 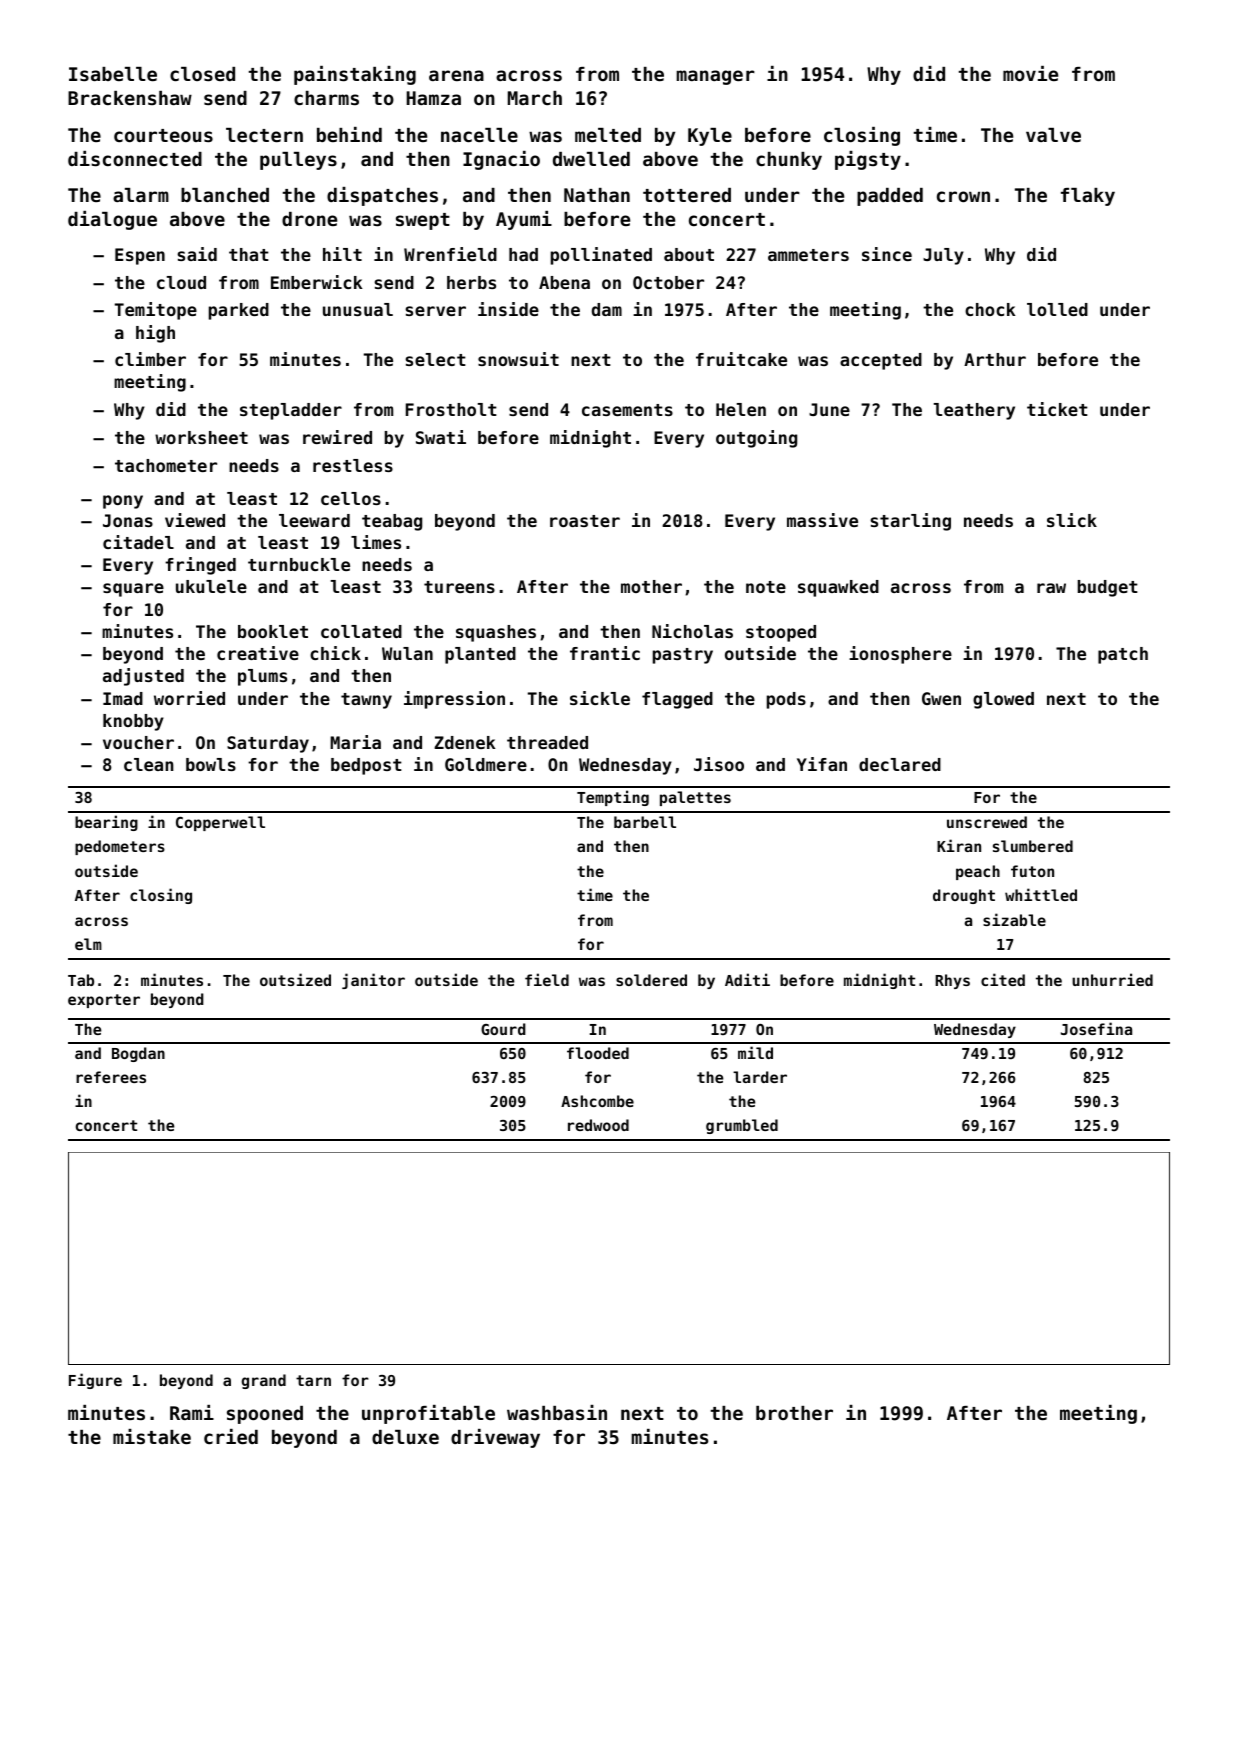 I want to click on driveway, so click(x=495, y=1438).
